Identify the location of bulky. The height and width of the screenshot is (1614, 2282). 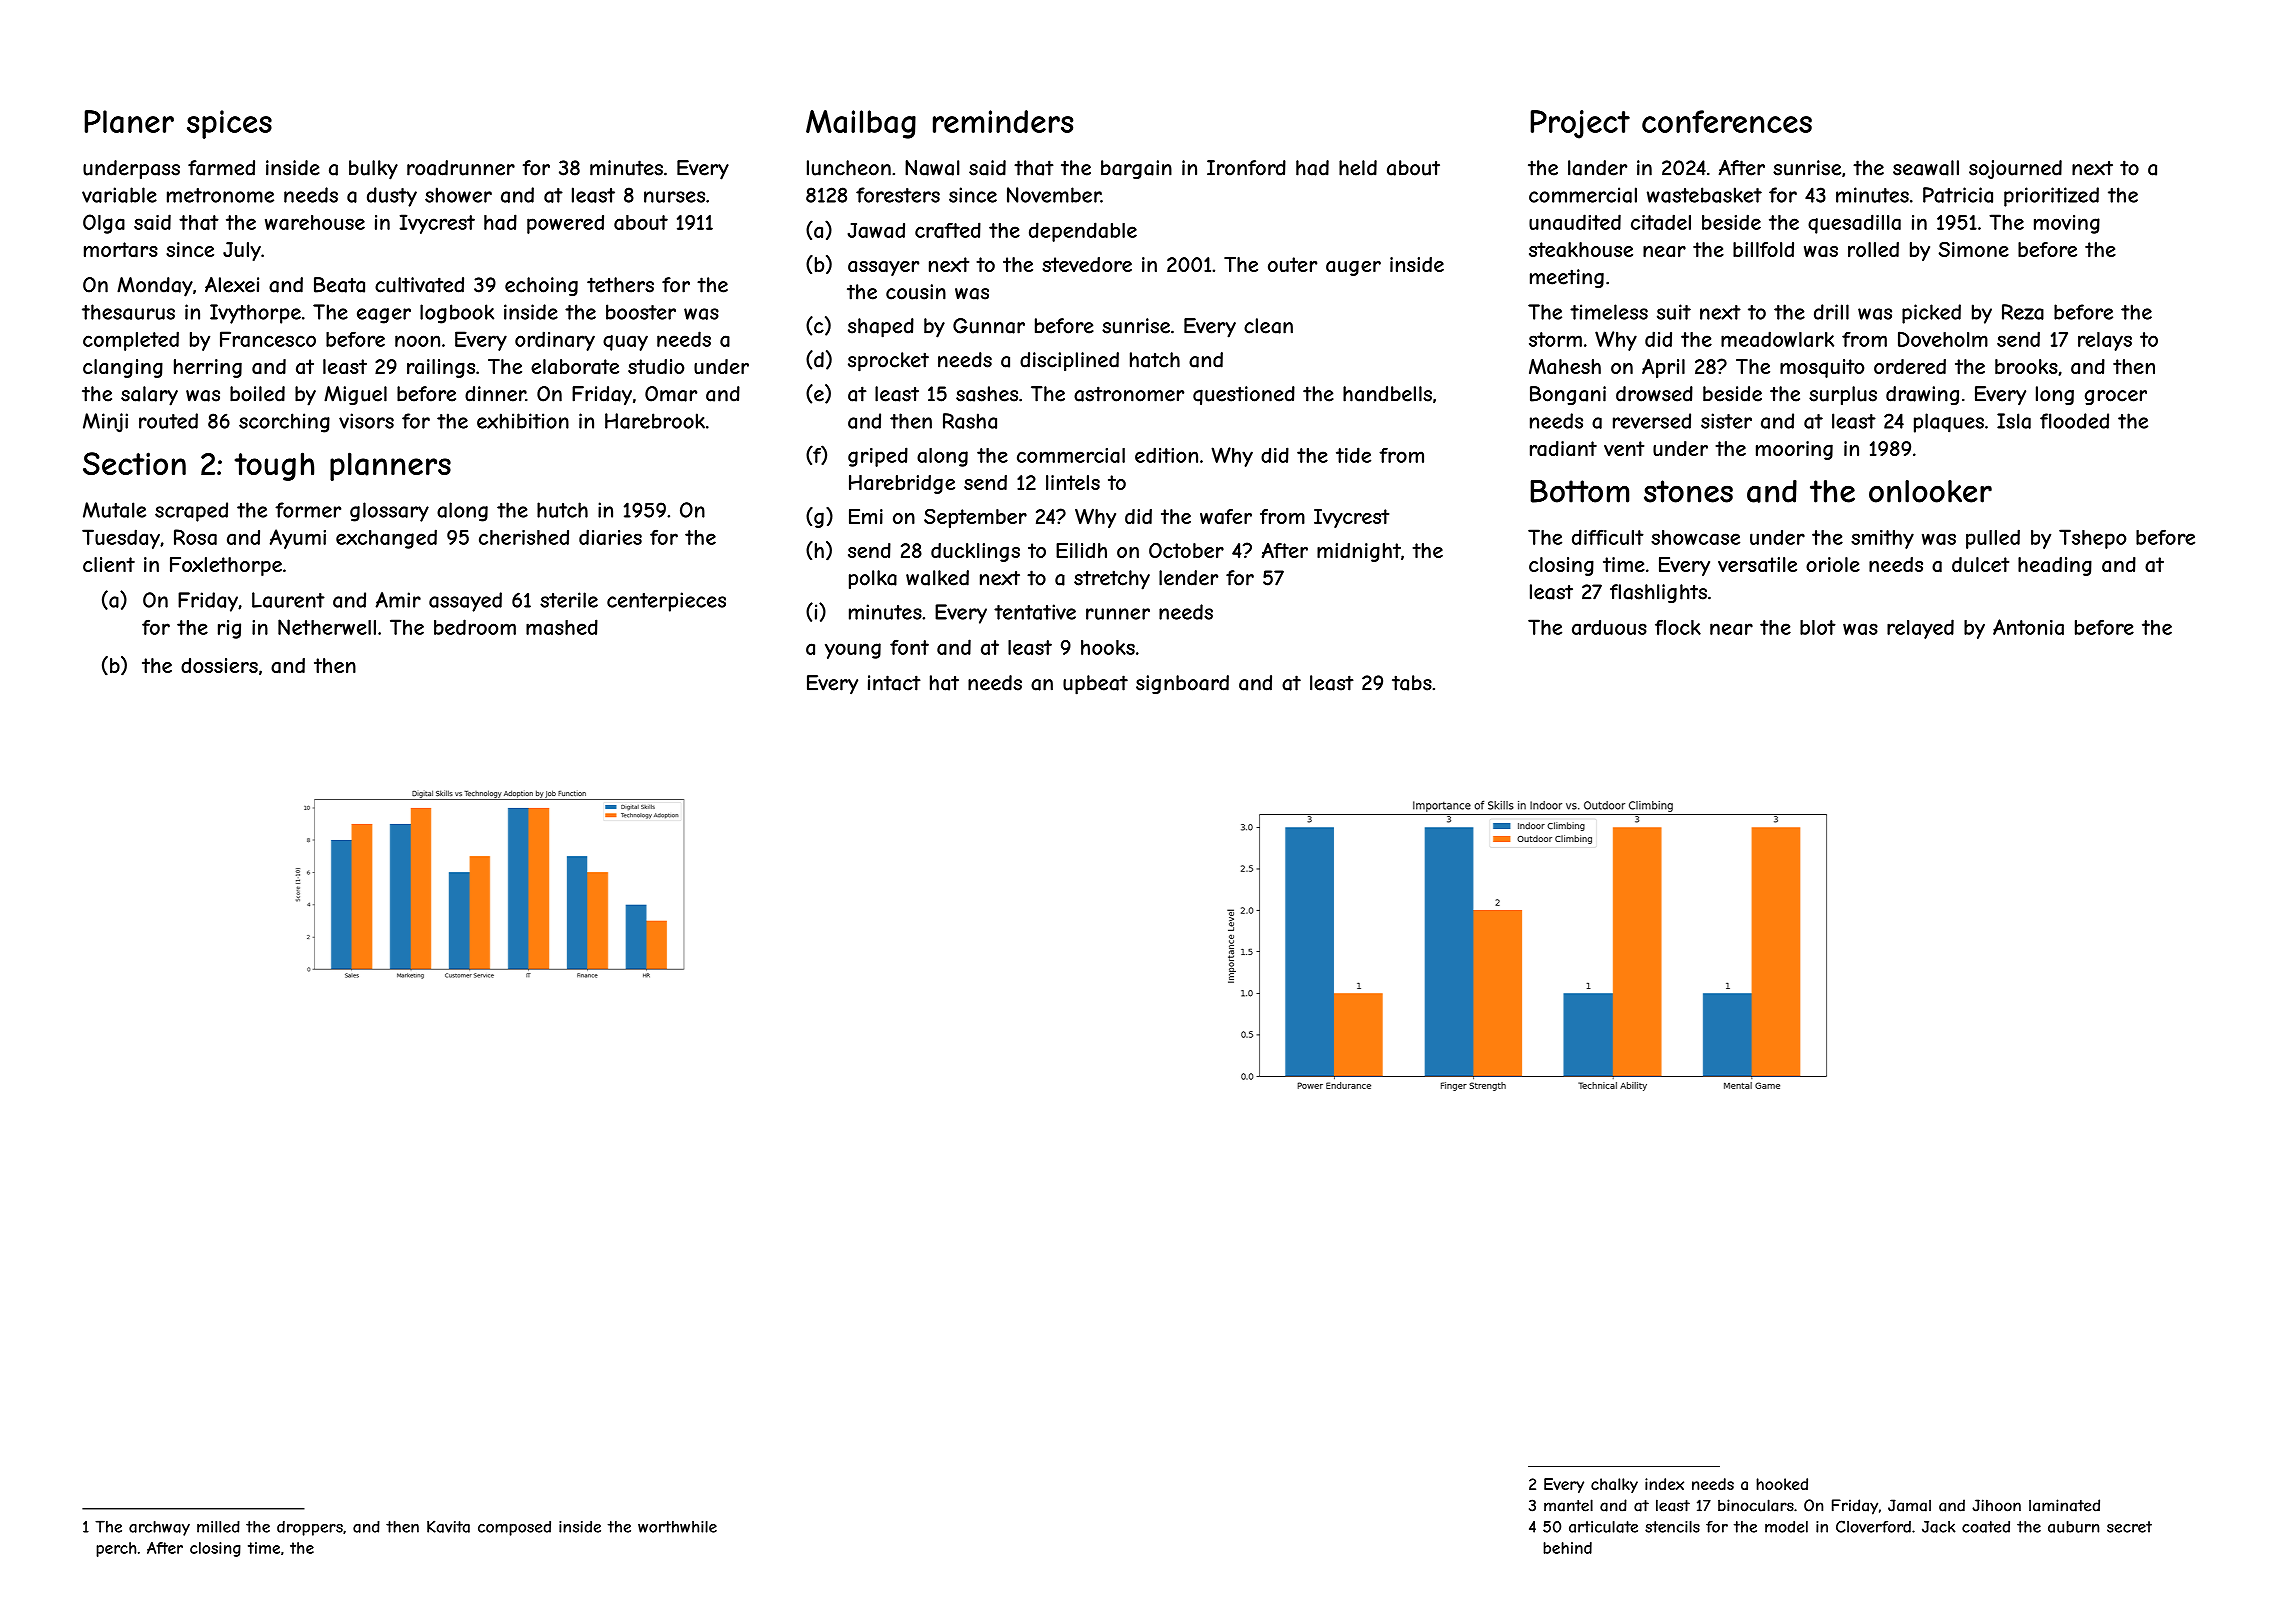
(373, 170).
